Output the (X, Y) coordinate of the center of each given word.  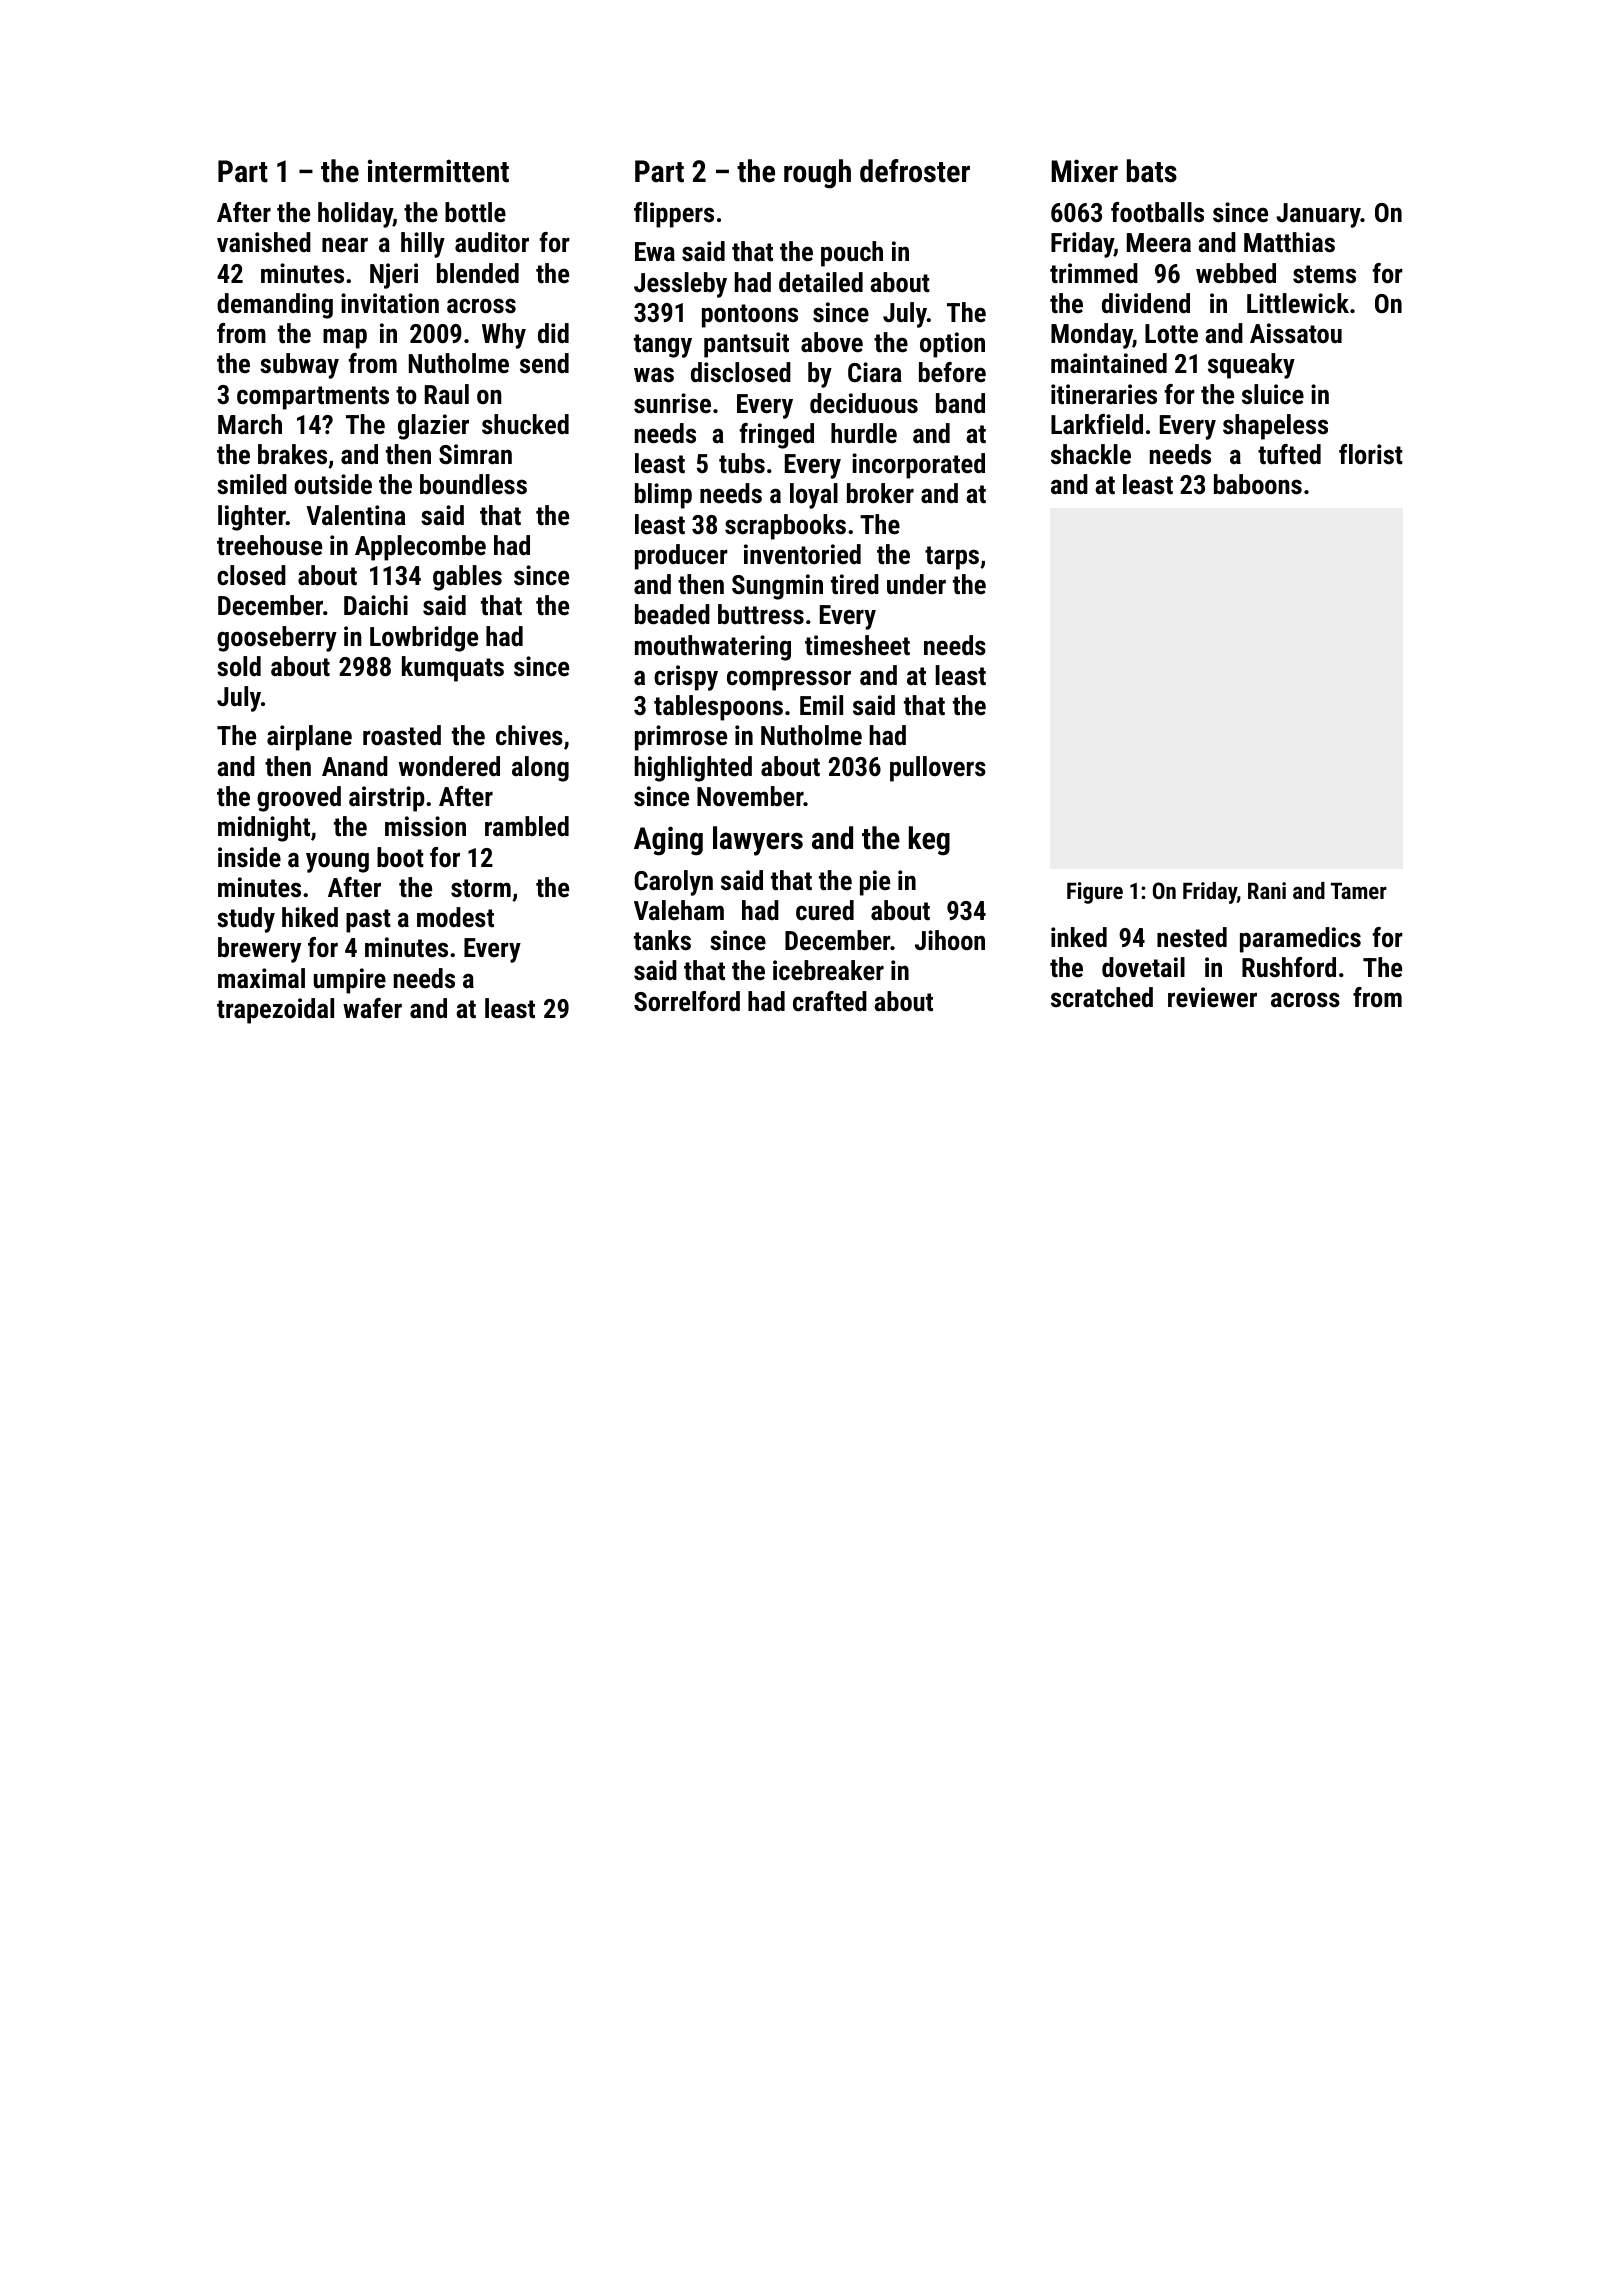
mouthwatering (713, 648)
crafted (830, 1001)
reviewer (1212, 997)
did (553, 333)
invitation (390, 303)
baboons (1258, 484)
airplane (309, 738)
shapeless (1275, 427)
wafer (372, 1008)
